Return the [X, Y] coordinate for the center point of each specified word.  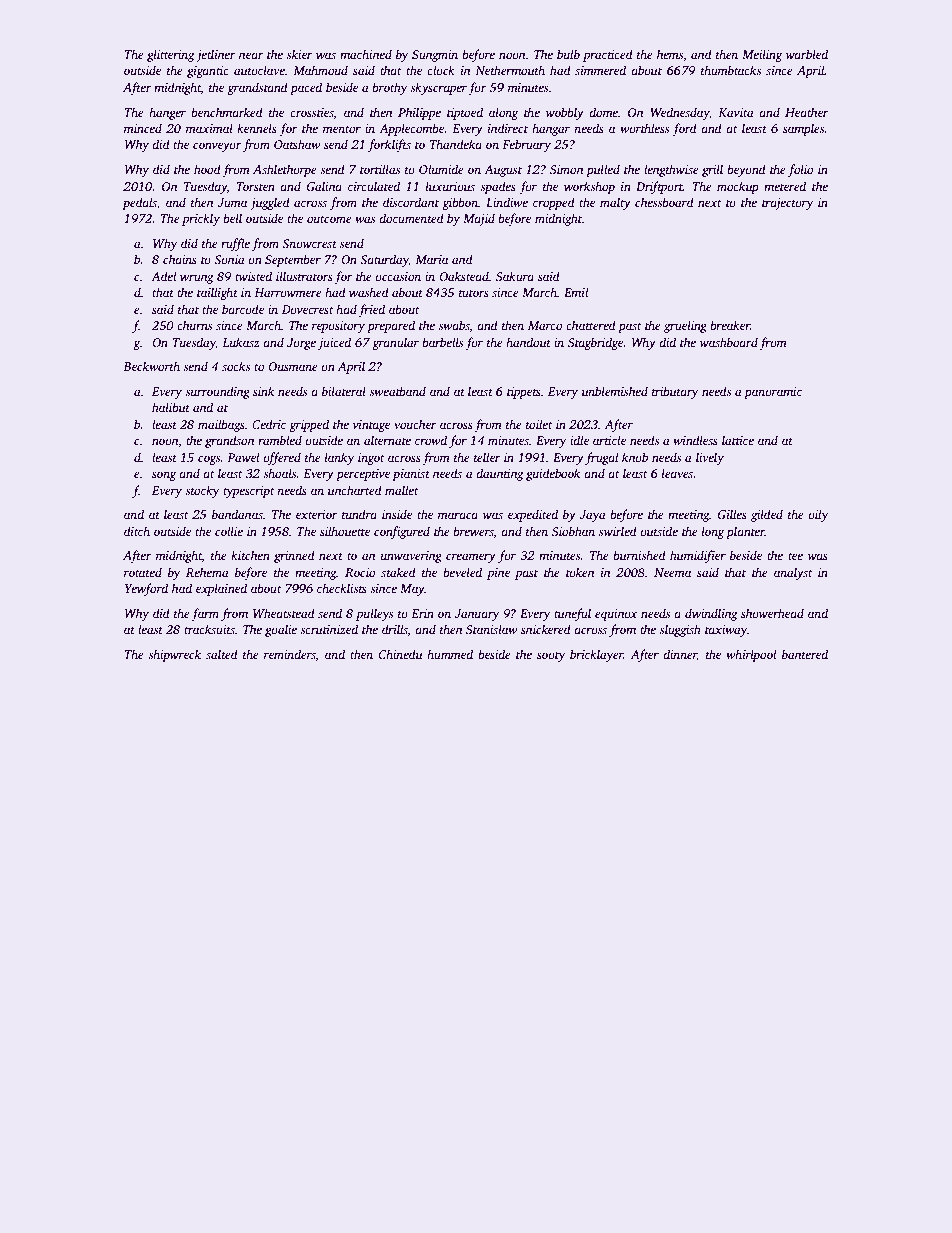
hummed [450, 654]
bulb [568, 54]
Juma [232, 202]
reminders [290, 654]
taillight [217, 293]
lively [710, 458]
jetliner [216, 55]
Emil [576, 292]
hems [670, 54]
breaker [730, 325]
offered [282, 458]
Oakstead [464, 276]
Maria [431, 259]
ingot [371, 459]
